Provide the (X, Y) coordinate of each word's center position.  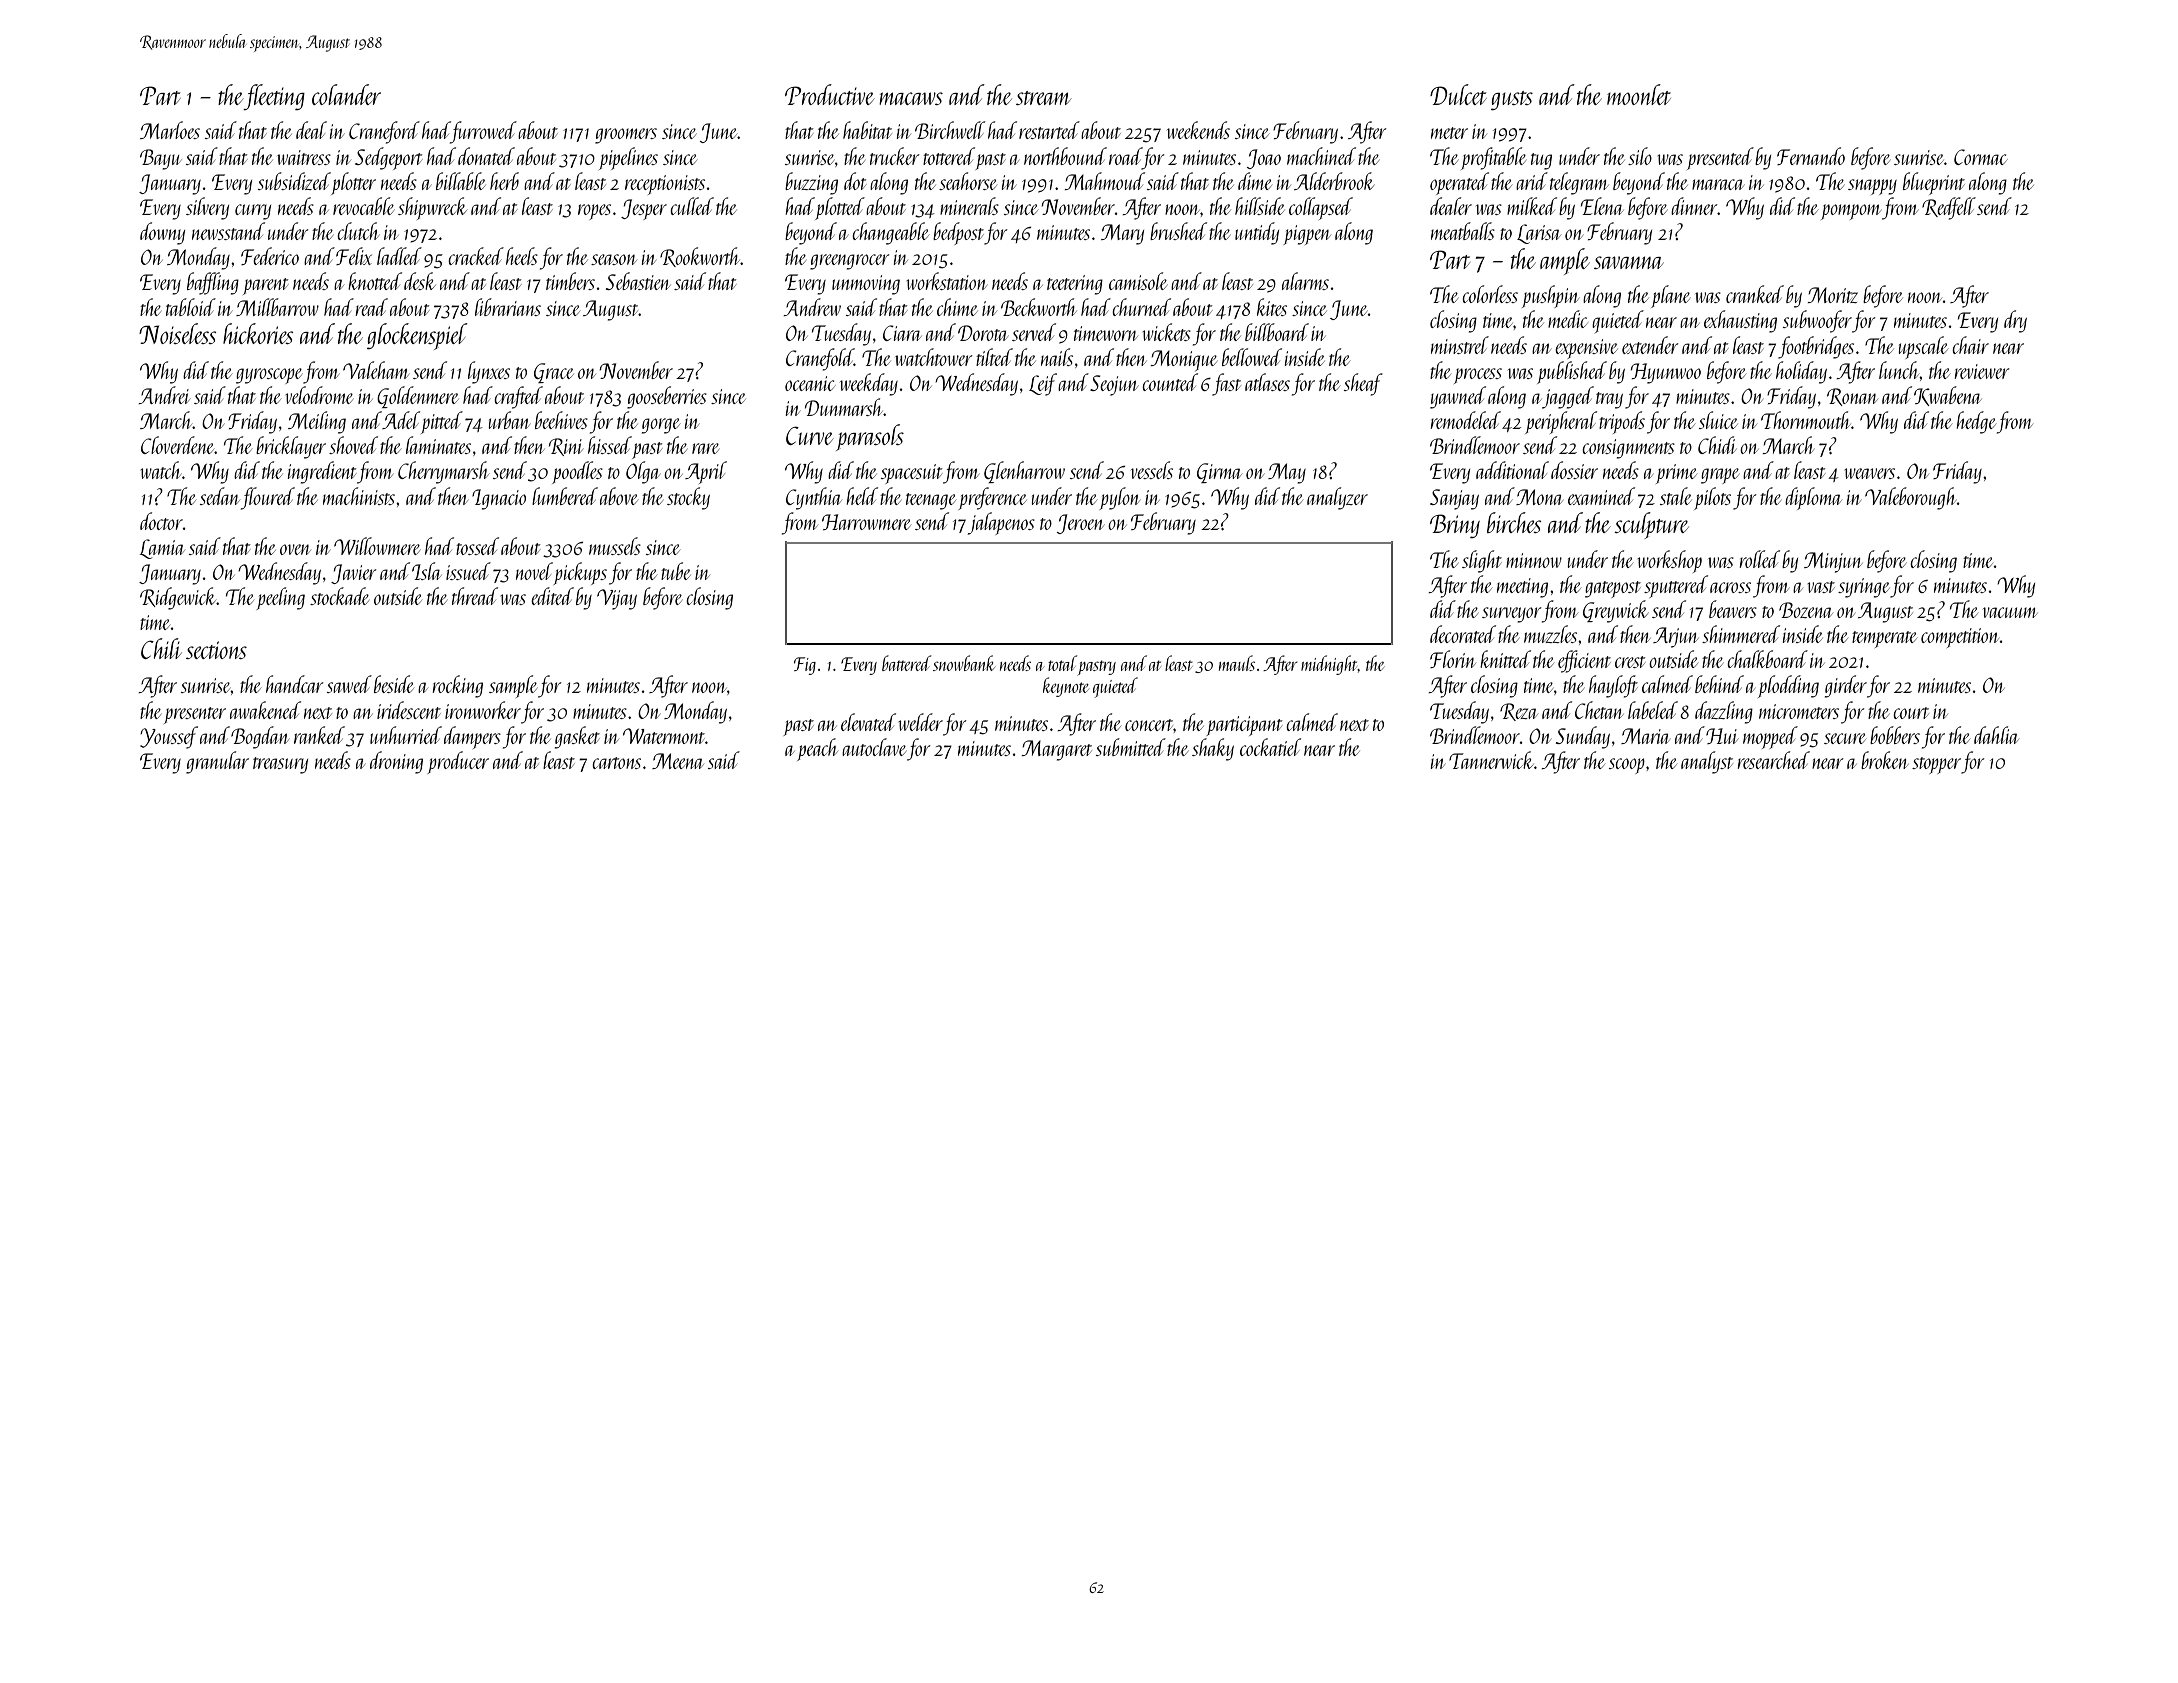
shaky (1213, 749)
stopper (1936, 765)
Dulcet (1458, 94)
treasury (280, 765)
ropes (594, 212)
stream (1043, 98)
